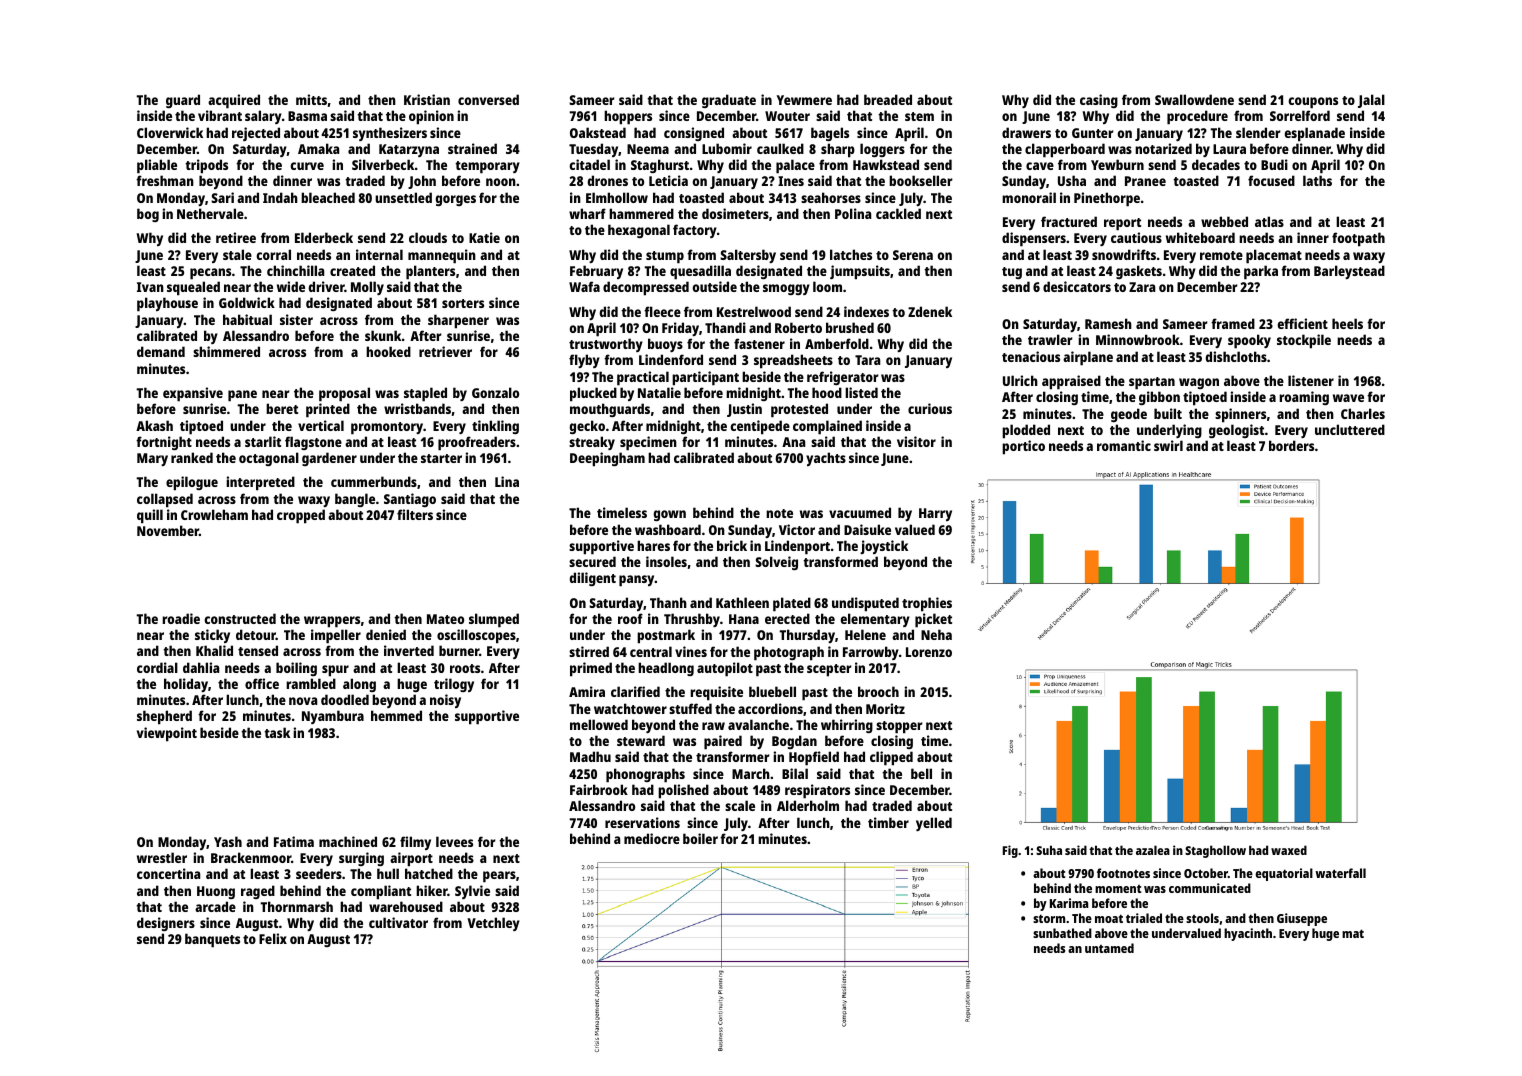 The width and height of the screenshot is (1522, 1076). What do you see at coordinates (260, 483) in the screenshot?
I see `interpreted` at bounding box center [260, 483].
